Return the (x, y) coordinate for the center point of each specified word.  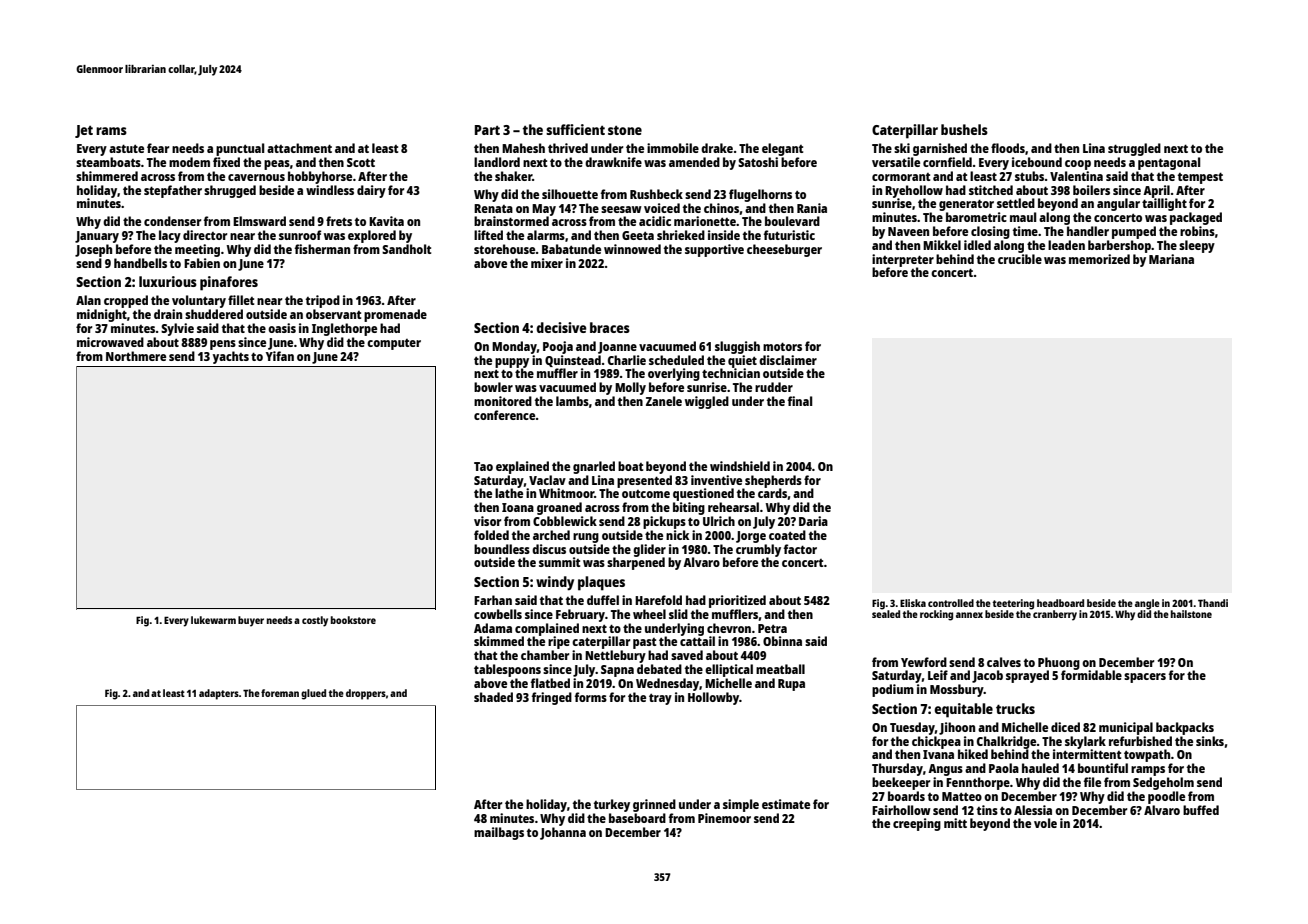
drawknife (613, 162)
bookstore (353, 620)
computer (394, 344)
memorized (1099, 259)
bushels (964, 129)
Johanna (563, 833)
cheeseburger (784, 250)
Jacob (987, 676)
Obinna (782, 641)
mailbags (499, 833)
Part (487, 130)
